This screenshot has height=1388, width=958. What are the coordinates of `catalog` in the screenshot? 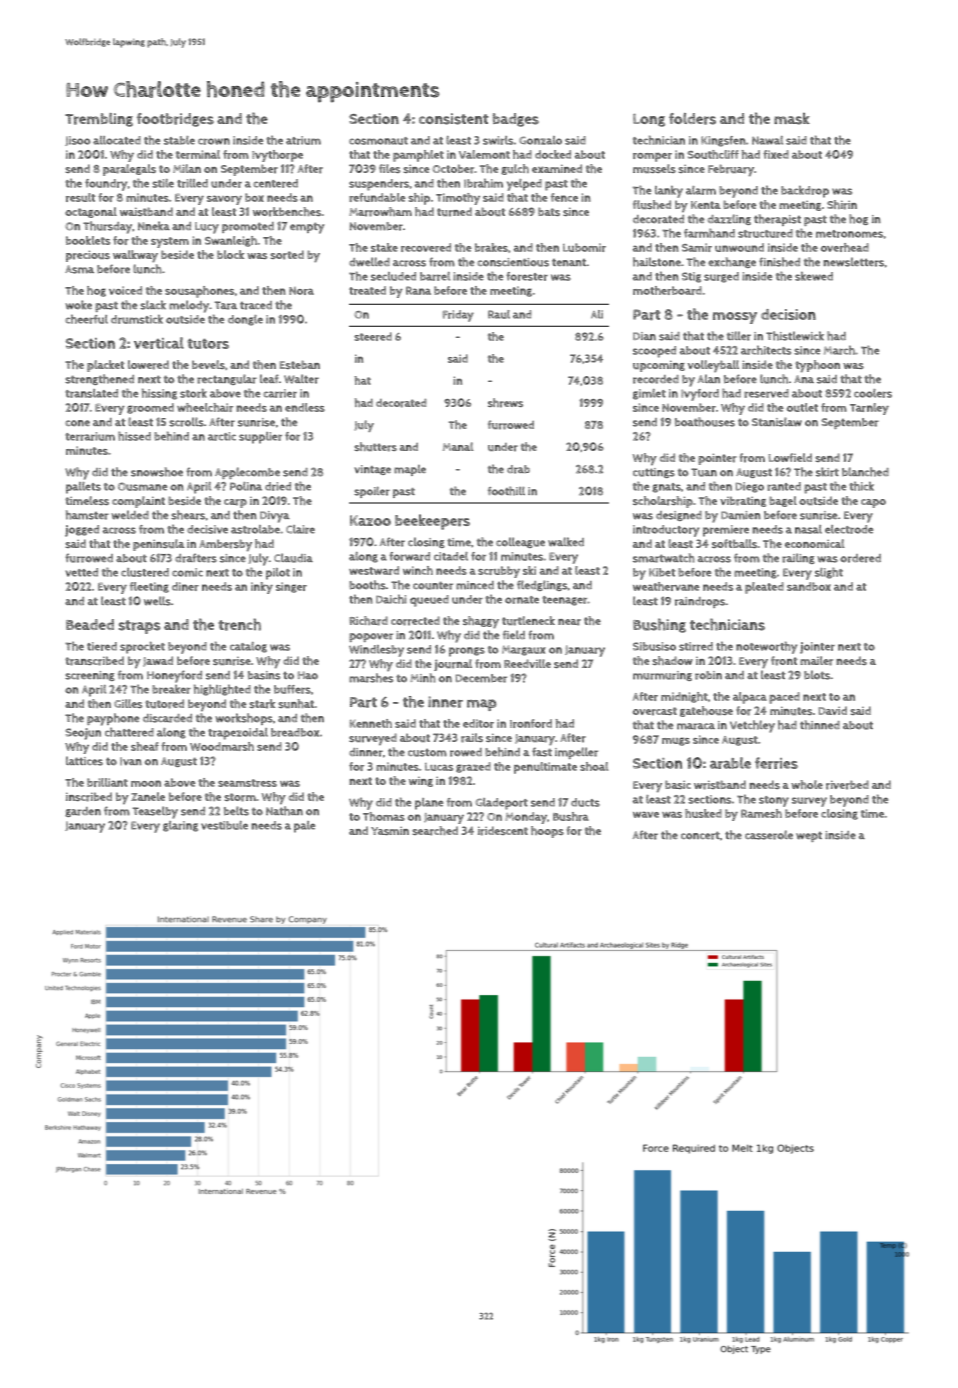 It's located at (248, 647).
